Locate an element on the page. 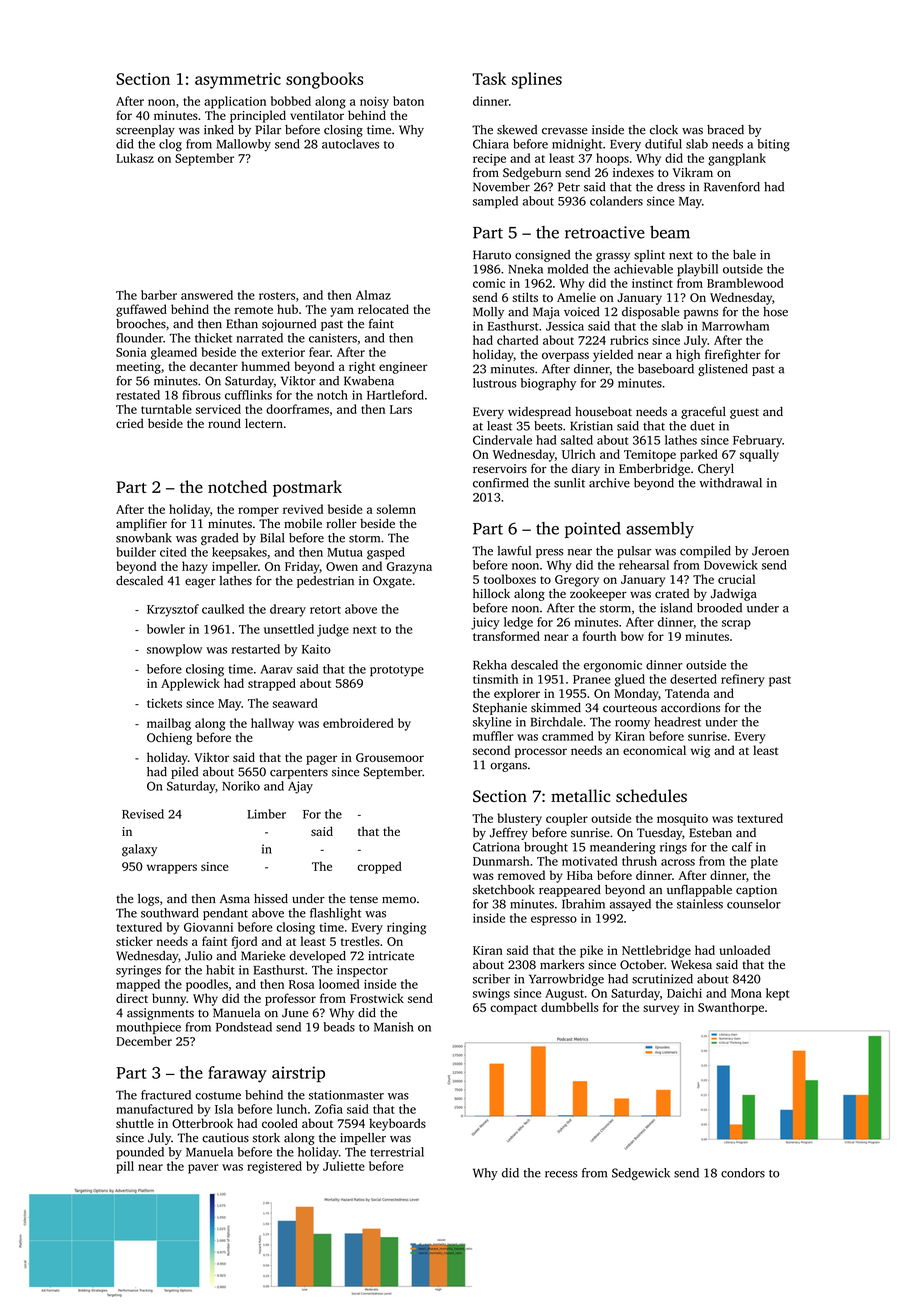 This page has height=1316, width=908. Mallowby is located at coordinates (243, 145).
